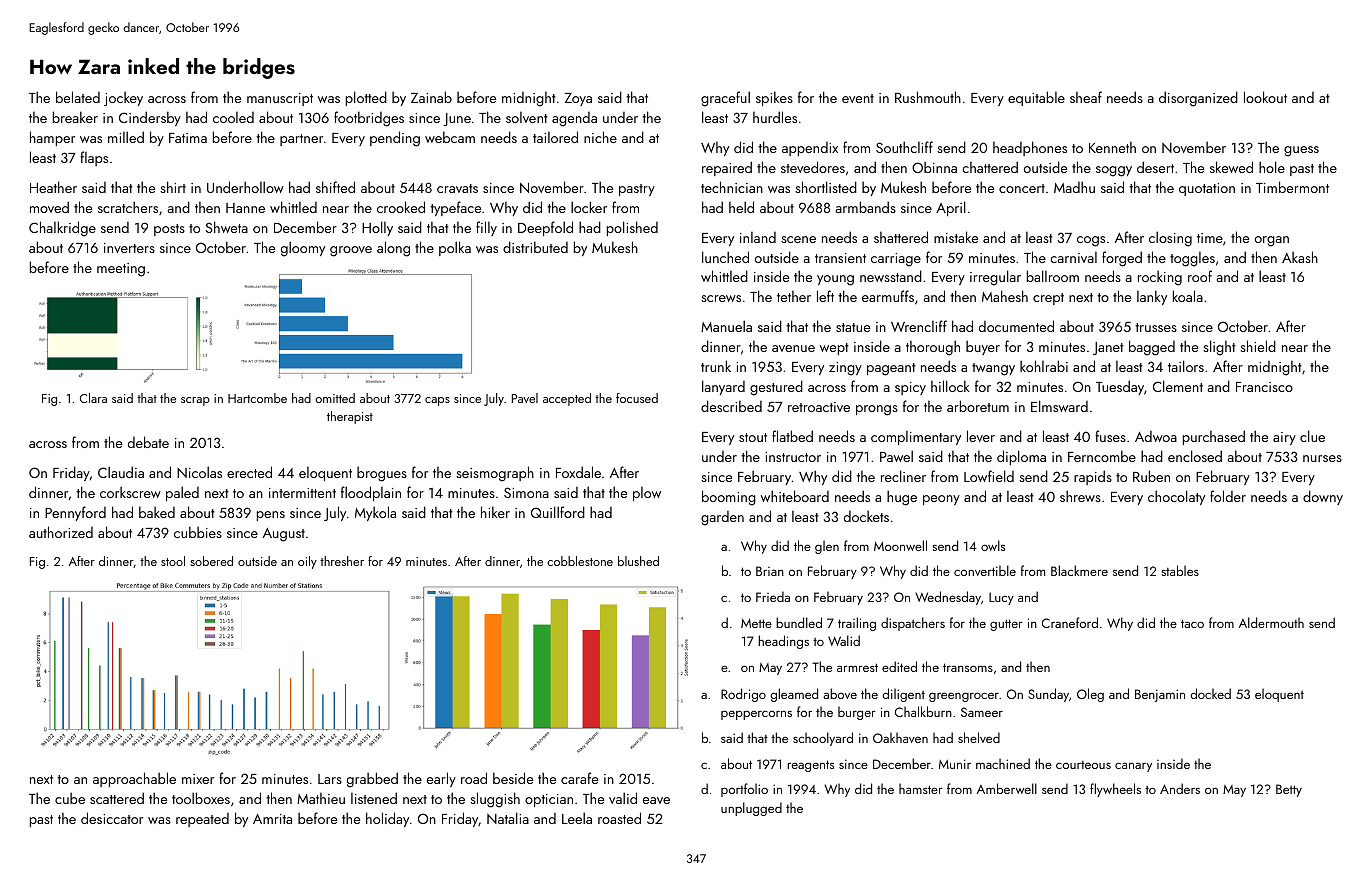 The width and height of the page is (1372, 887). I want to click on lanky, so click(1152, 297).
